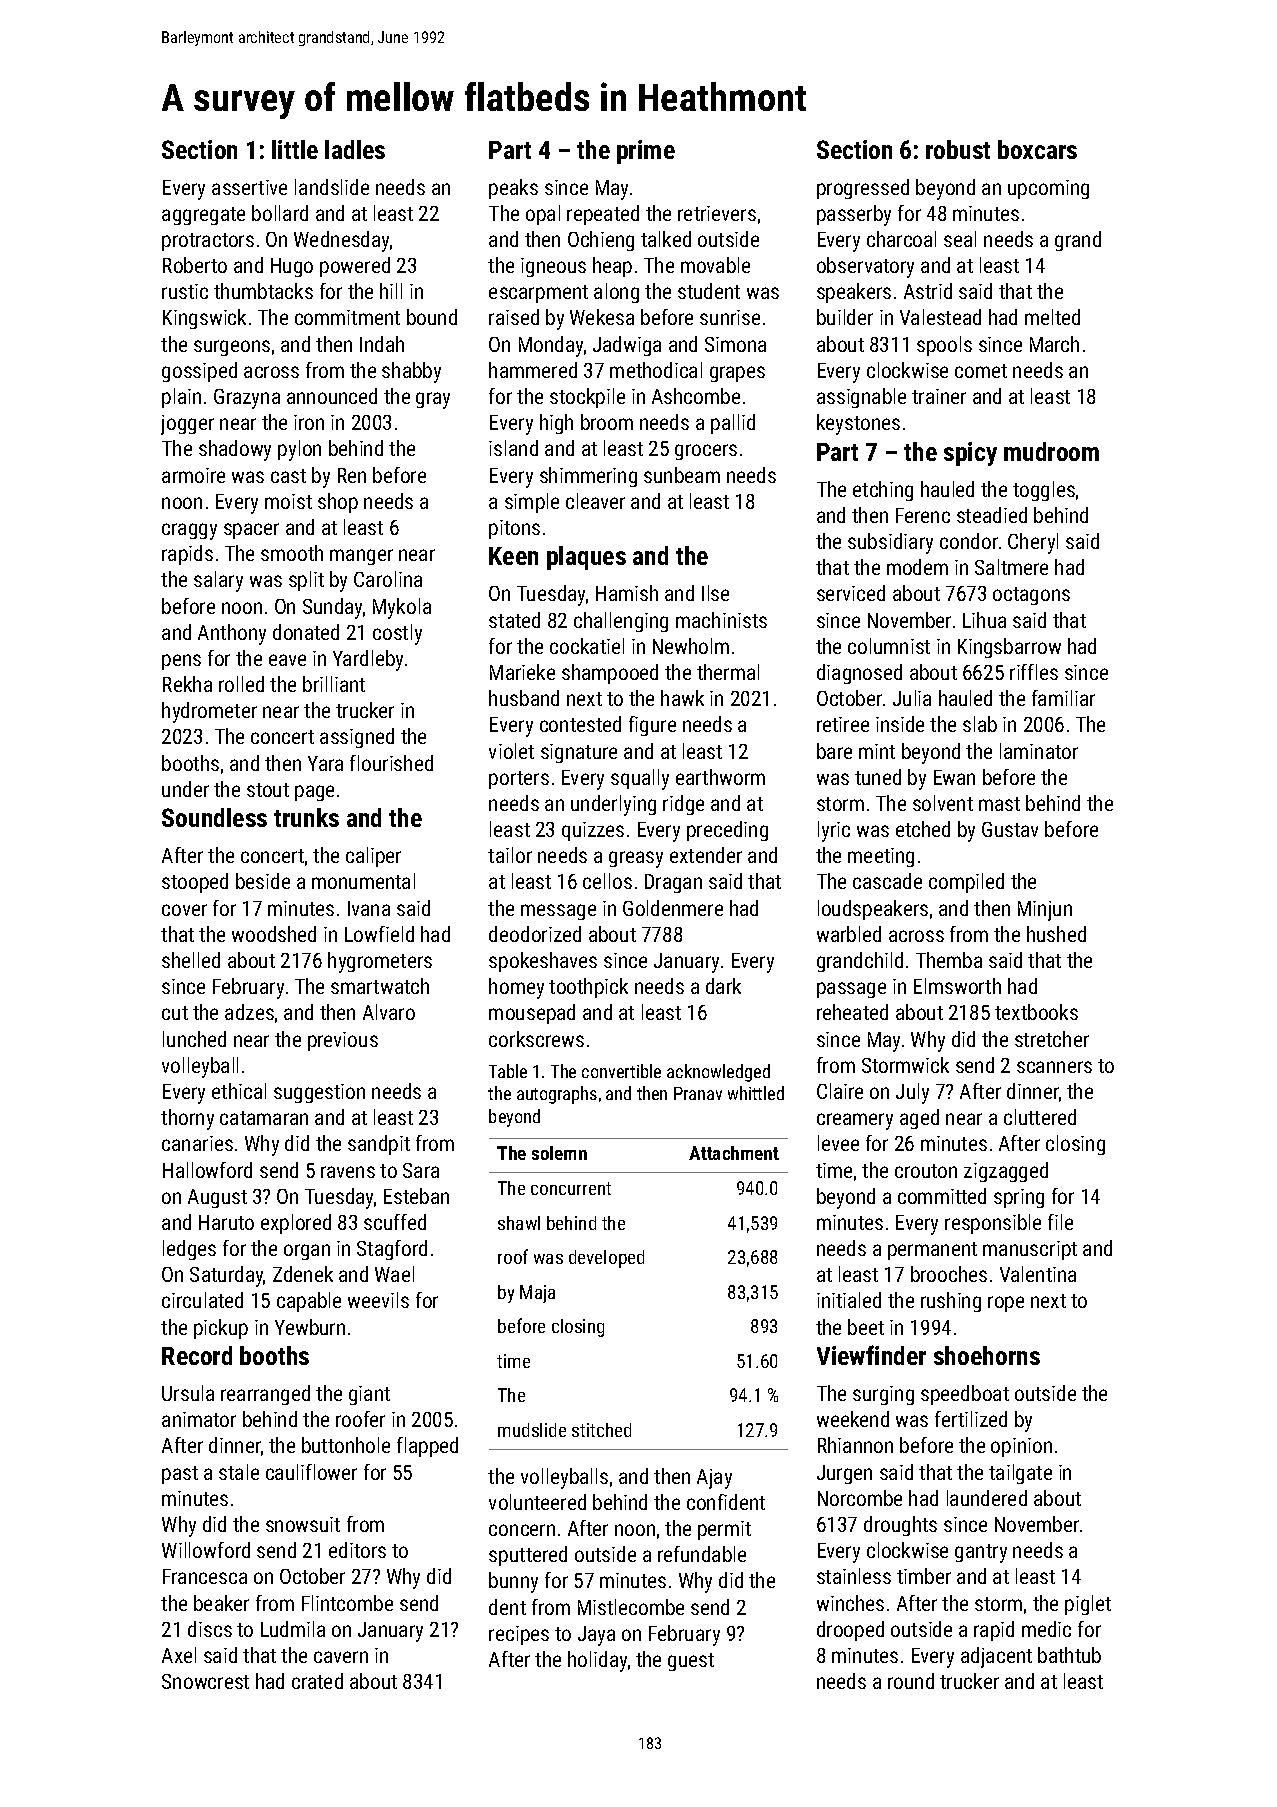 Image resolution: width=1277 pixels, height=1807 pixels. I want to click on Table, so click(508, 1071).
